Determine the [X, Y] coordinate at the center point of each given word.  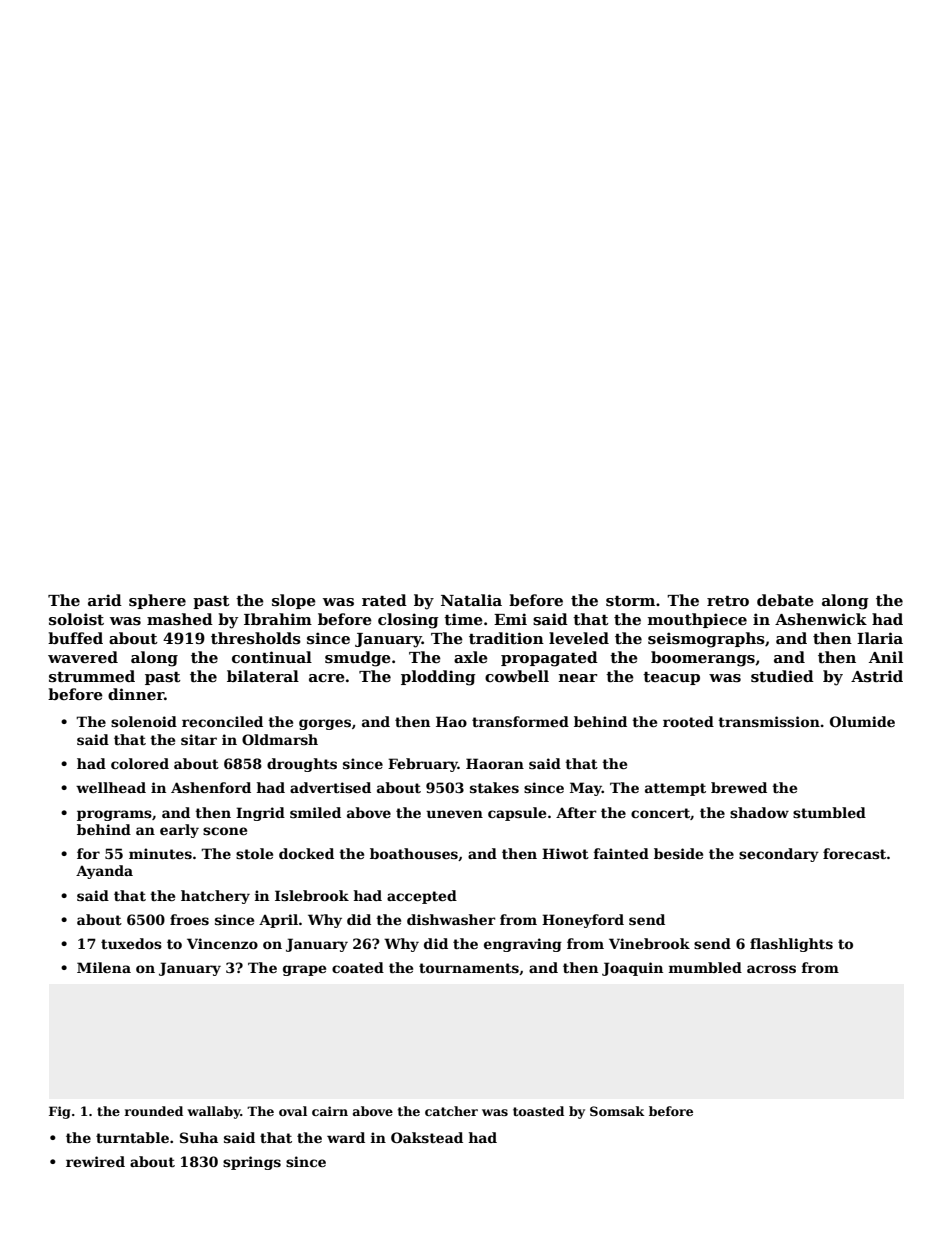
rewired [95, 1161]
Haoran [495, 763]
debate [785, 600]
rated [384, 600]
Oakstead [427, 1137]
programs [114, 815]
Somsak [617, 1111]
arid [105, 600]
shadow [759, 812]
